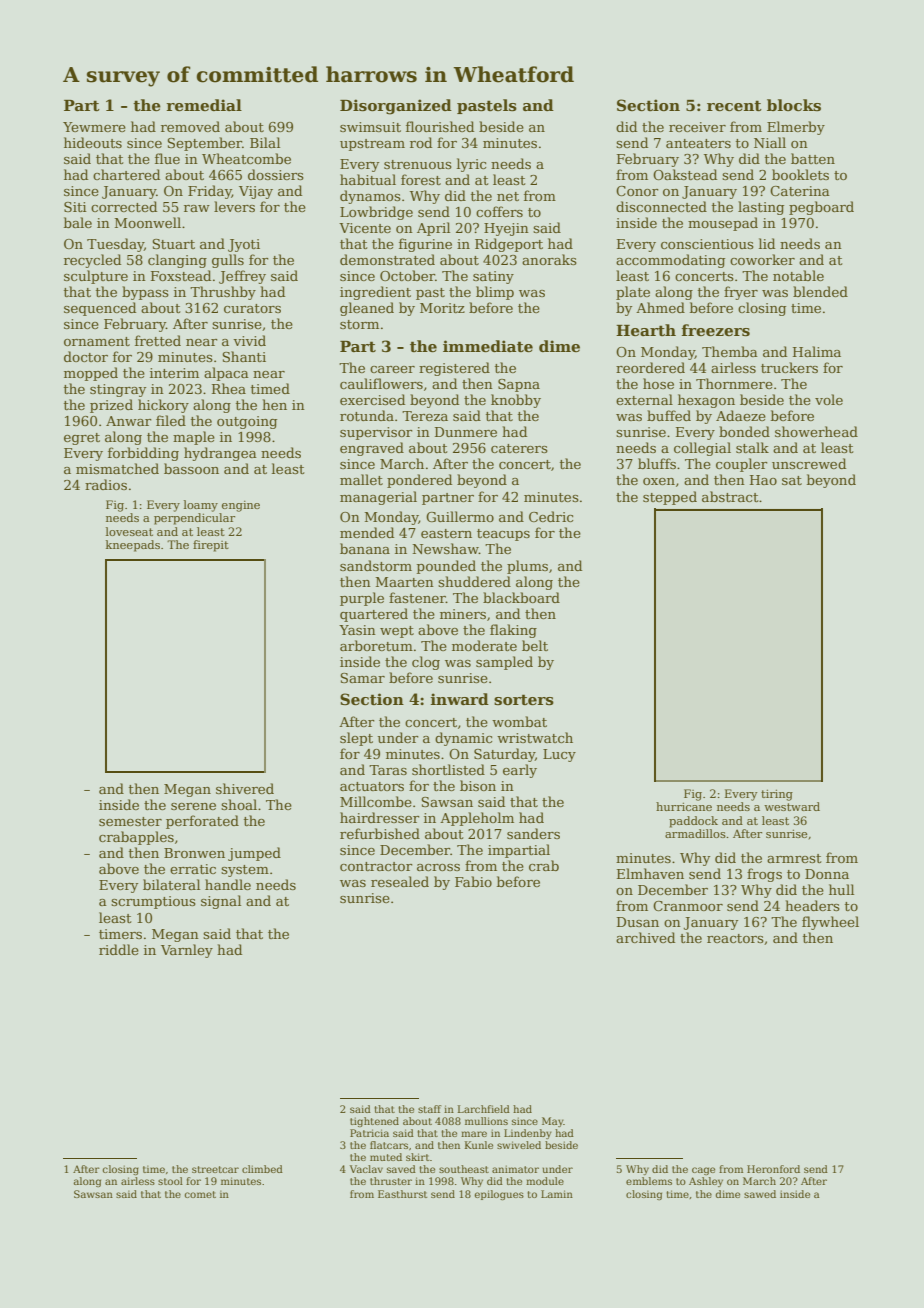 Image resolution: width=924 pixels, height=1308 pixels. What do you see at coordinates (535, 737) in the screenshot?
I see `wristwatch` at bounding box center [535, 737].
